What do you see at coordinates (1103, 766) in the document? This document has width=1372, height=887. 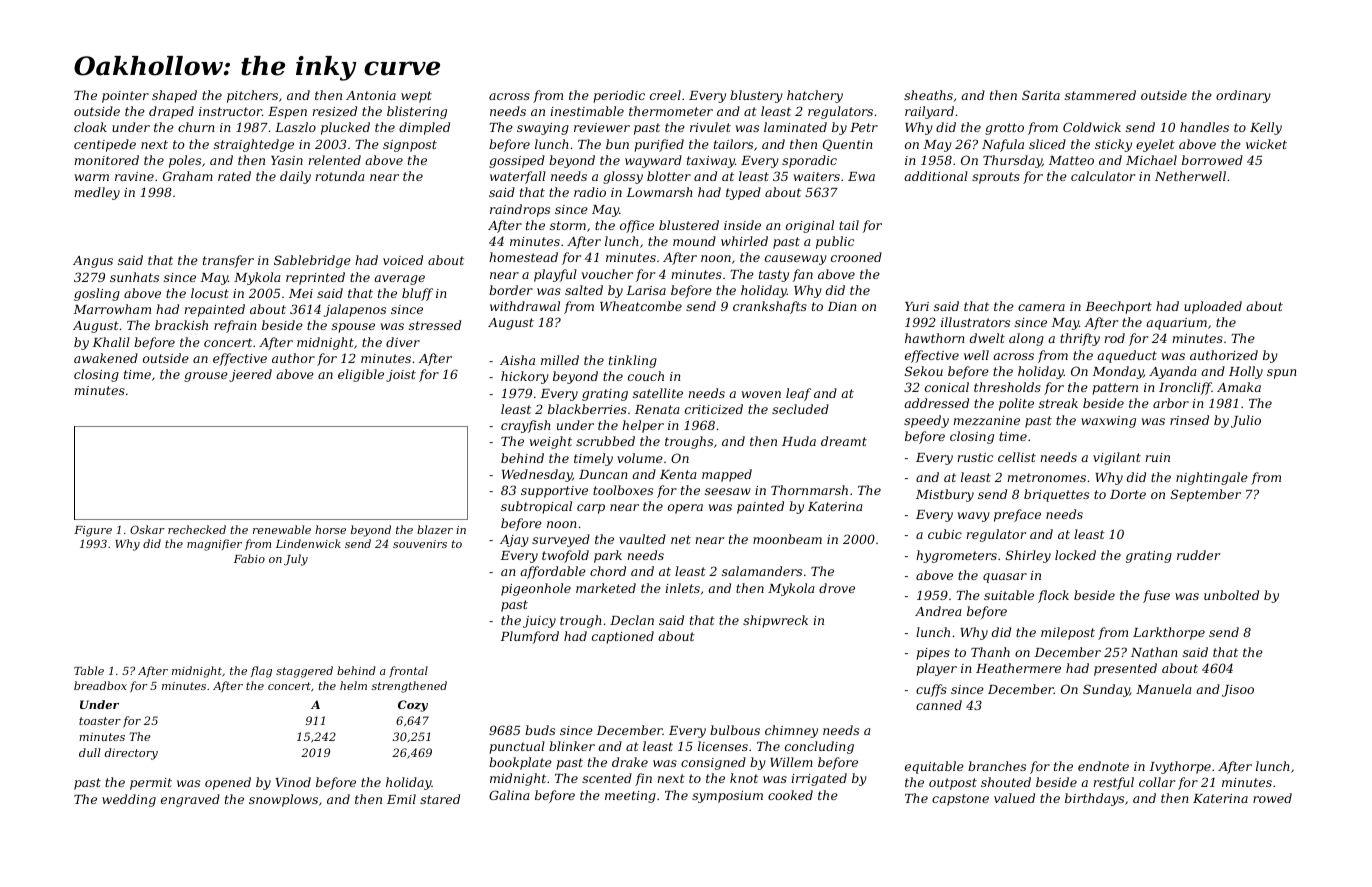 I see `endnote` at bounding box center [1103, 766].
